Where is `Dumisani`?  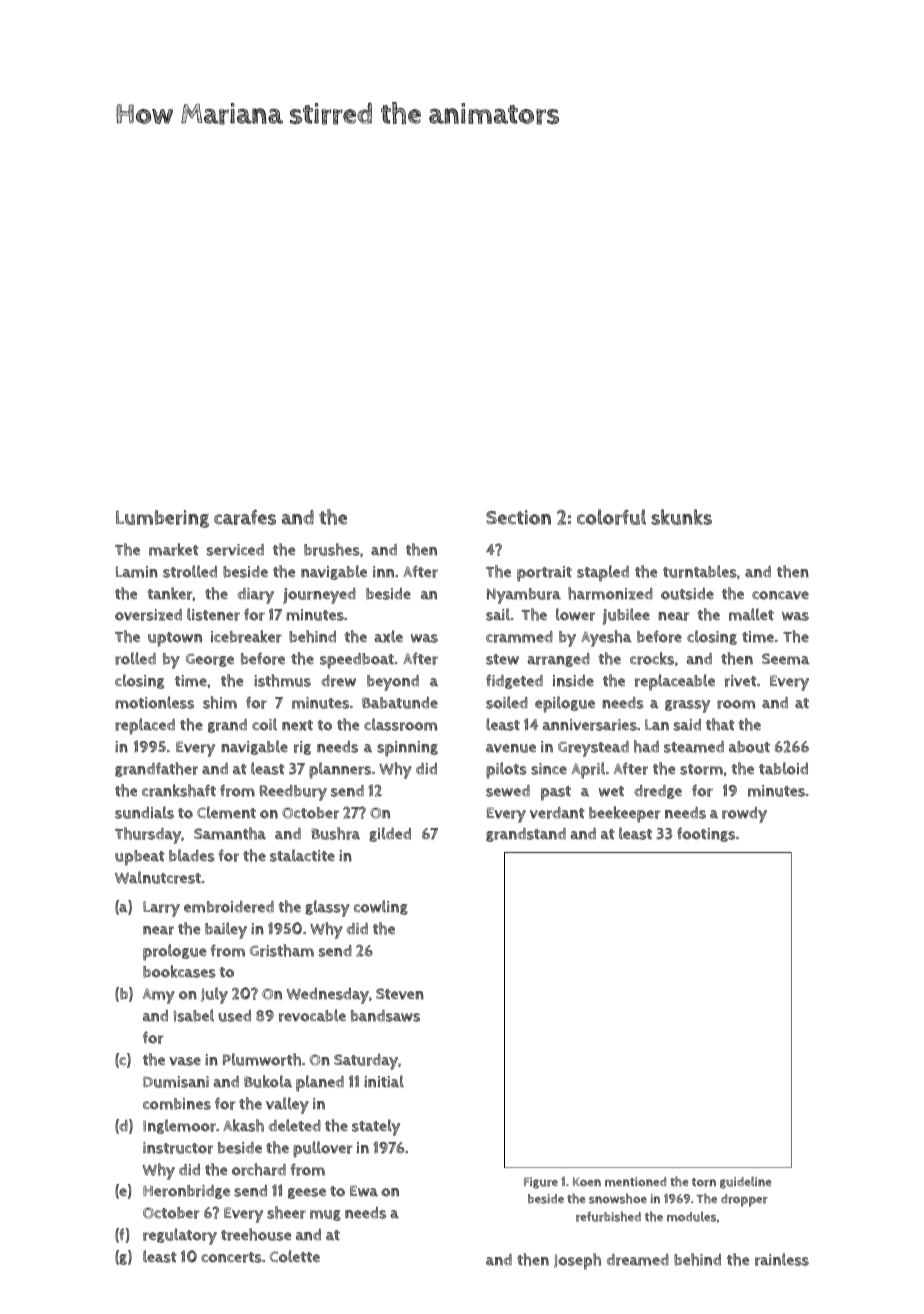 Dumisani is located at coordinates (176, 1082).
